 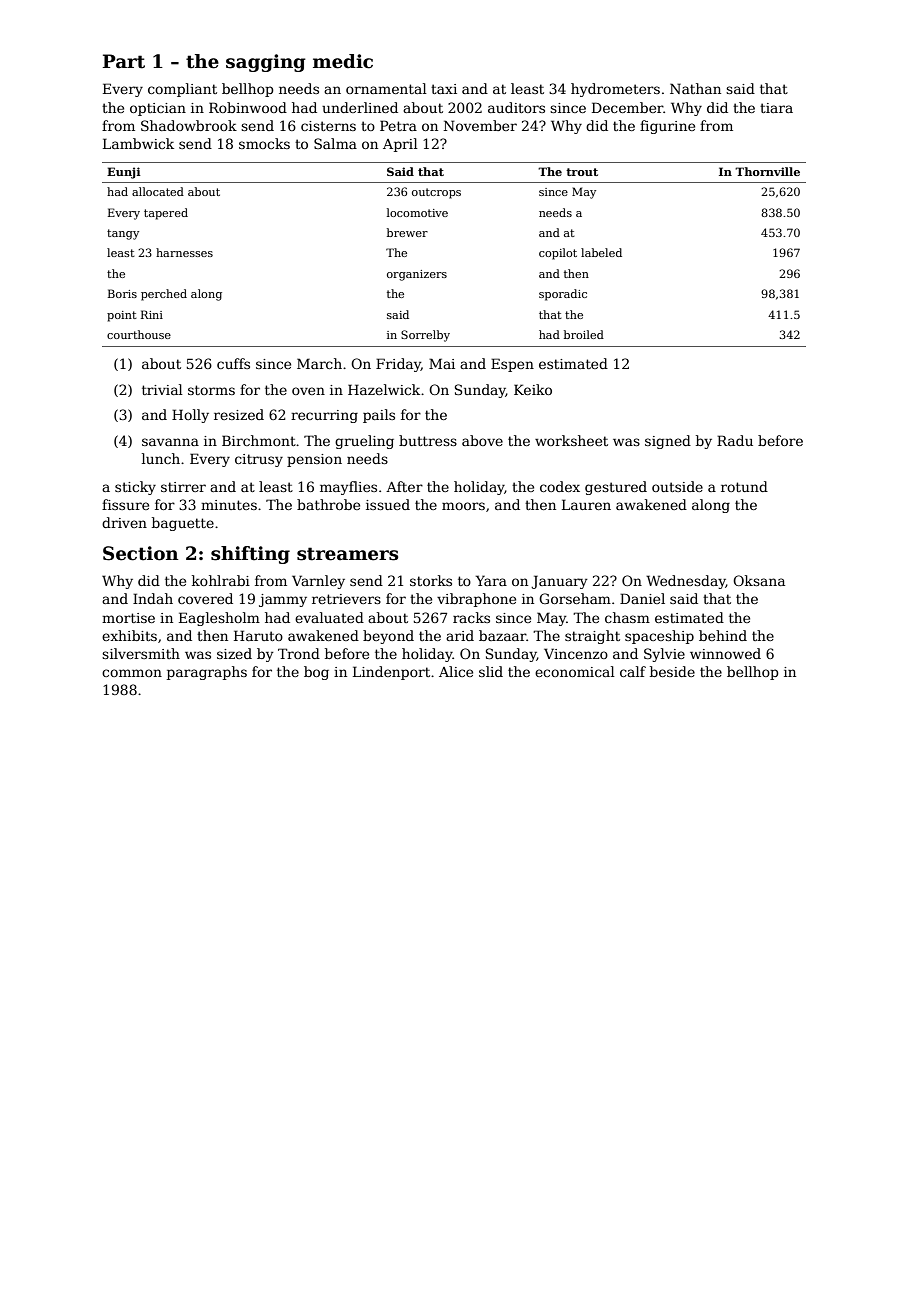 What do you see at coordinates (735, 440) in the page?
I see `Radu` at bounding box center [735, 440].
